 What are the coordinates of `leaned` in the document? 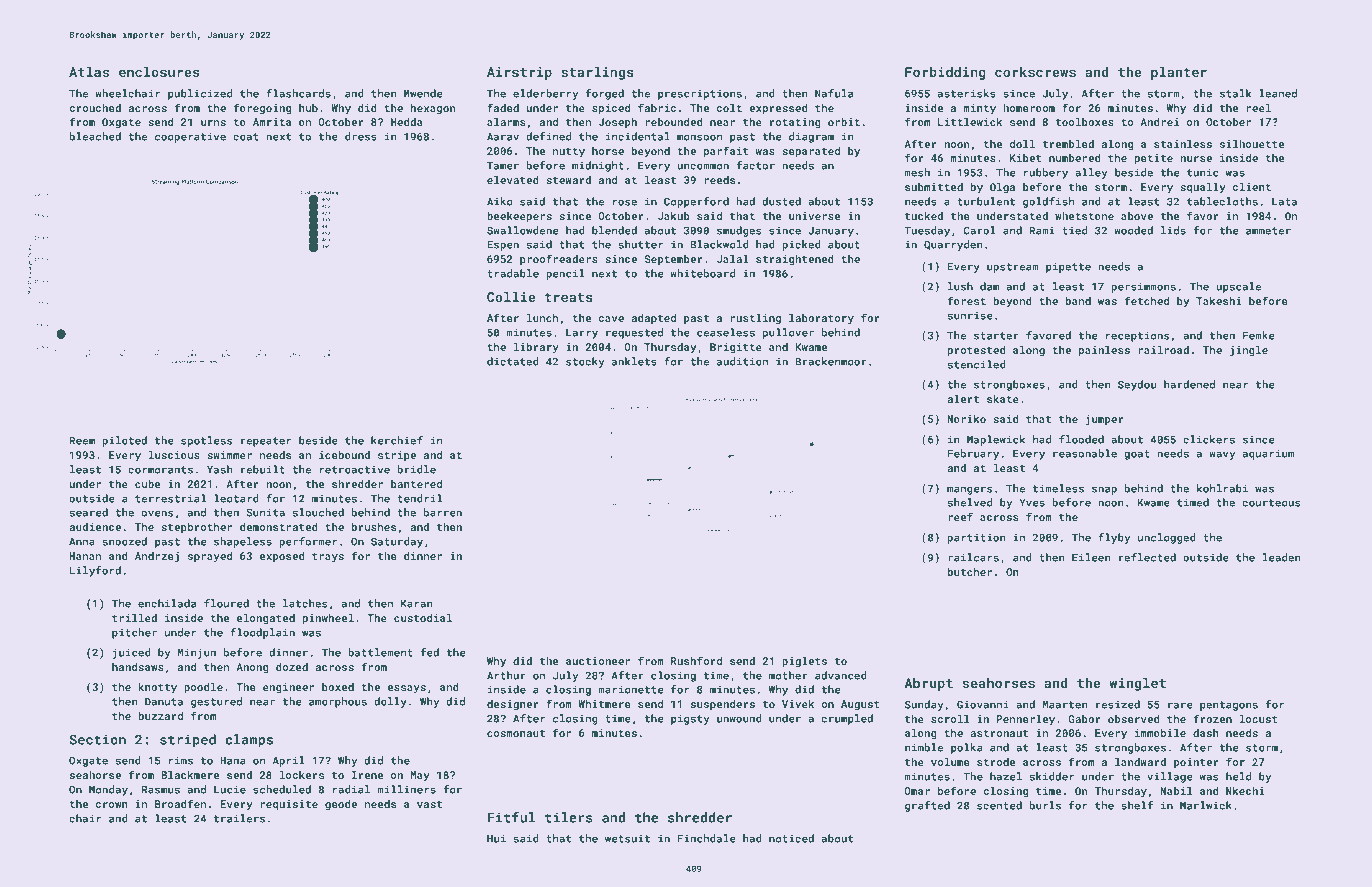 It's located at (1278, 93).
